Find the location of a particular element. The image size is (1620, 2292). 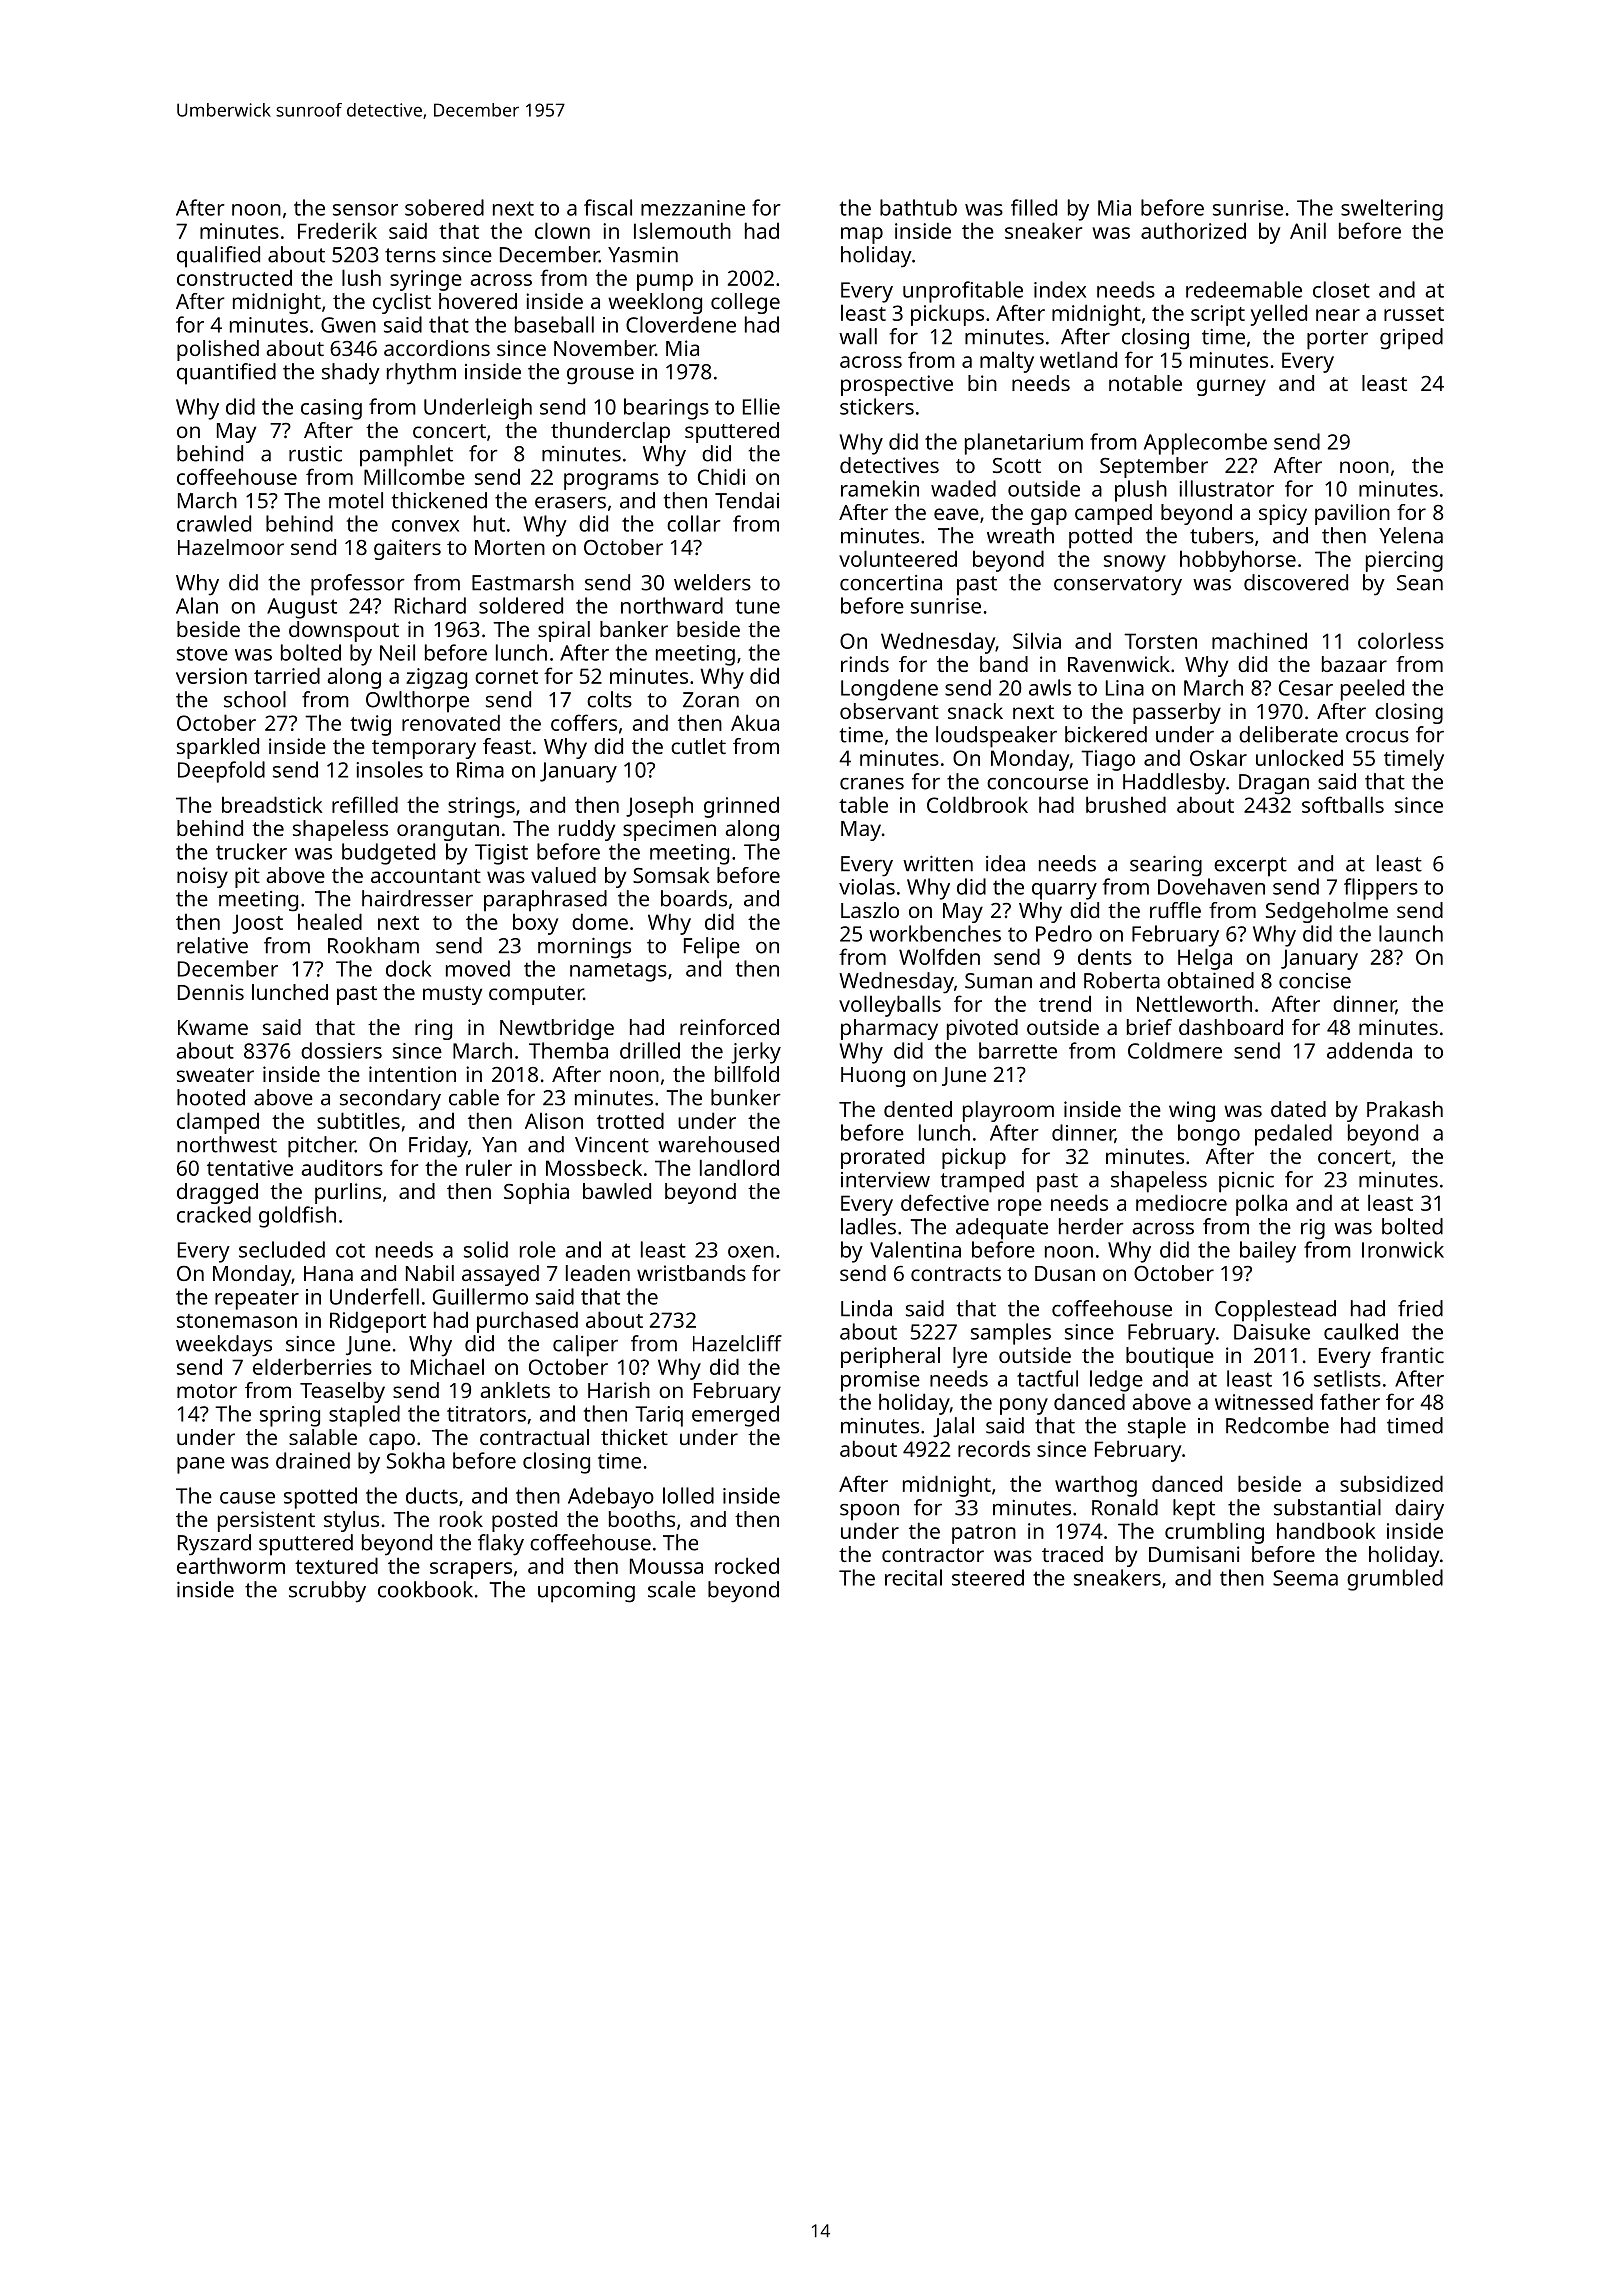

grumbled is located at coordinates (1395, 1580).
